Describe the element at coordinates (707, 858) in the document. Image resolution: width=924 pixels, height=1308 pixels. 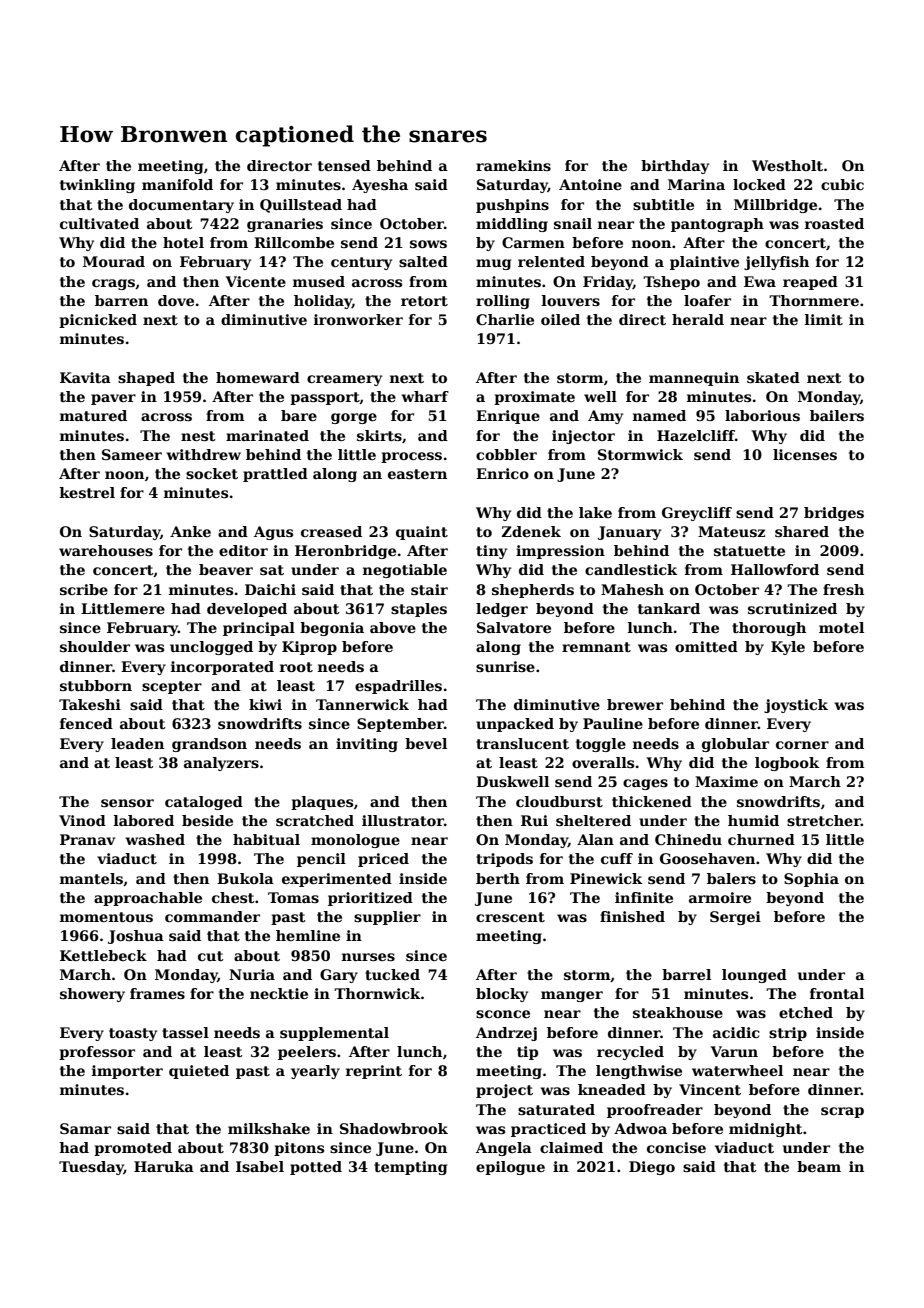
I see `Goosehaven` at that location.
